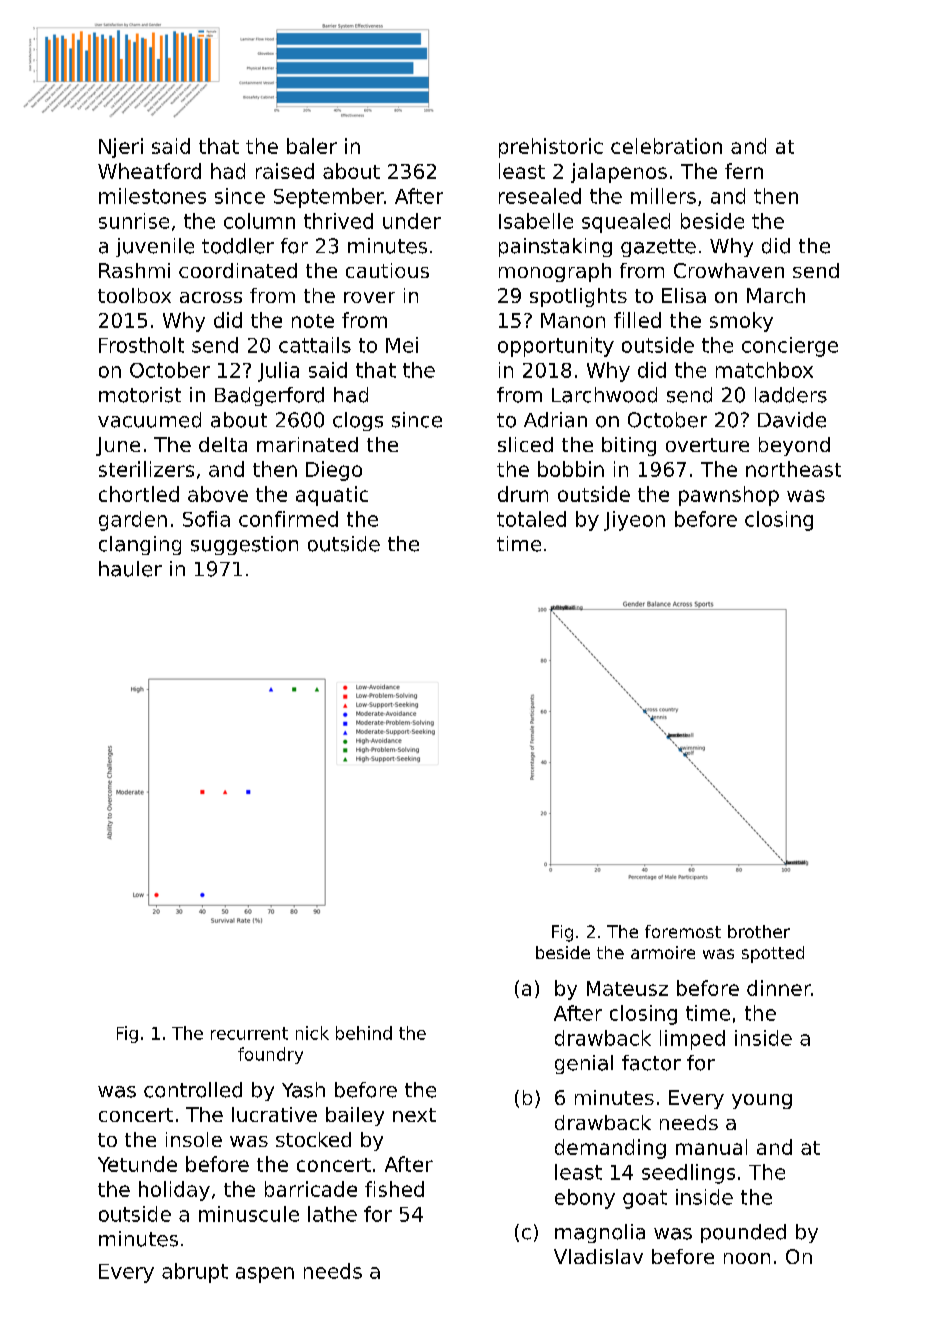 The width and height of the screenshot is (941, 1336). I want to click on ebony, so click(585, 1199).
